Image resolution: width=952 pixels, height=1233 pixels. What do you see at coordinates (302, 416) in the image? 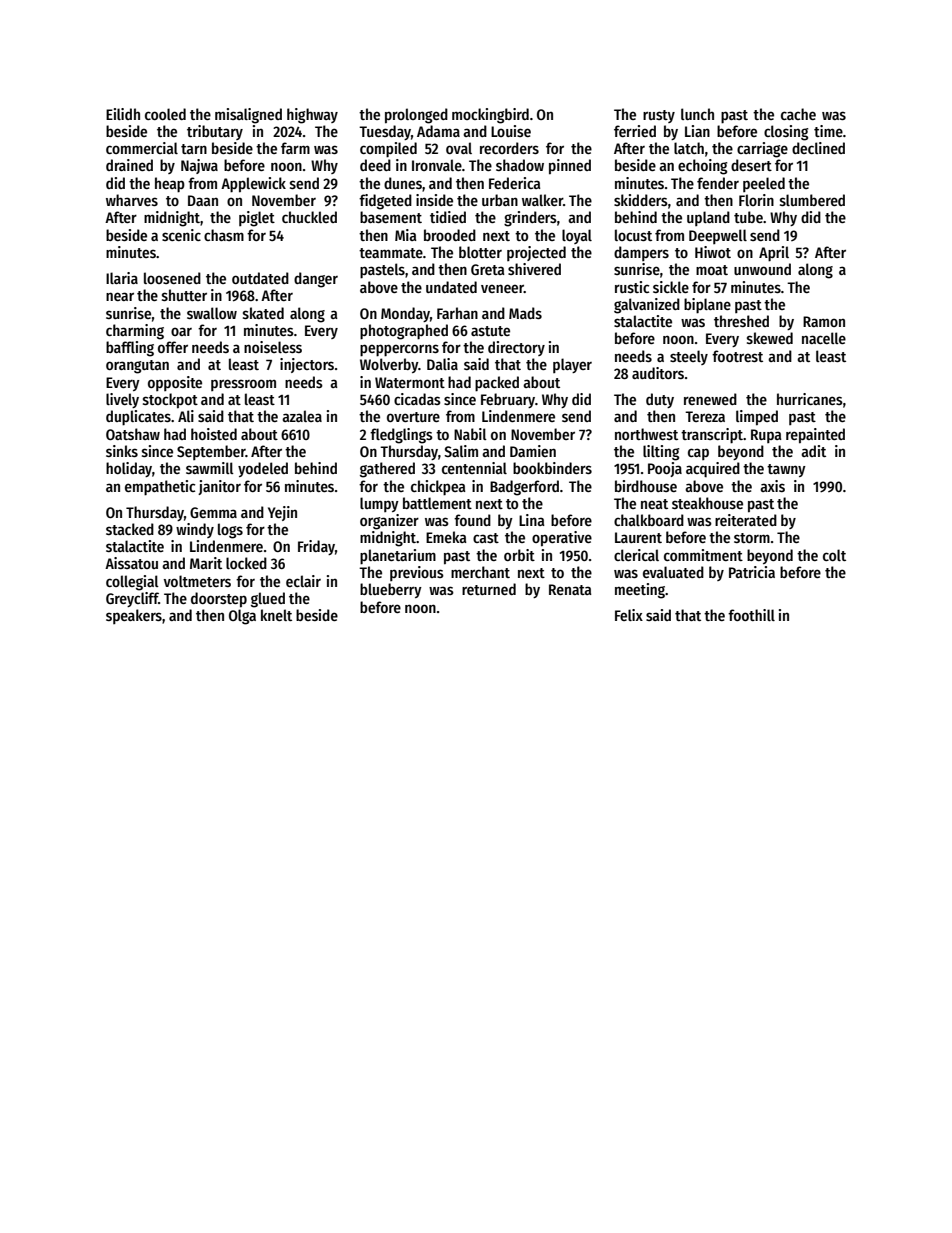
I see `azalea` at bounding box center [302, 416].
